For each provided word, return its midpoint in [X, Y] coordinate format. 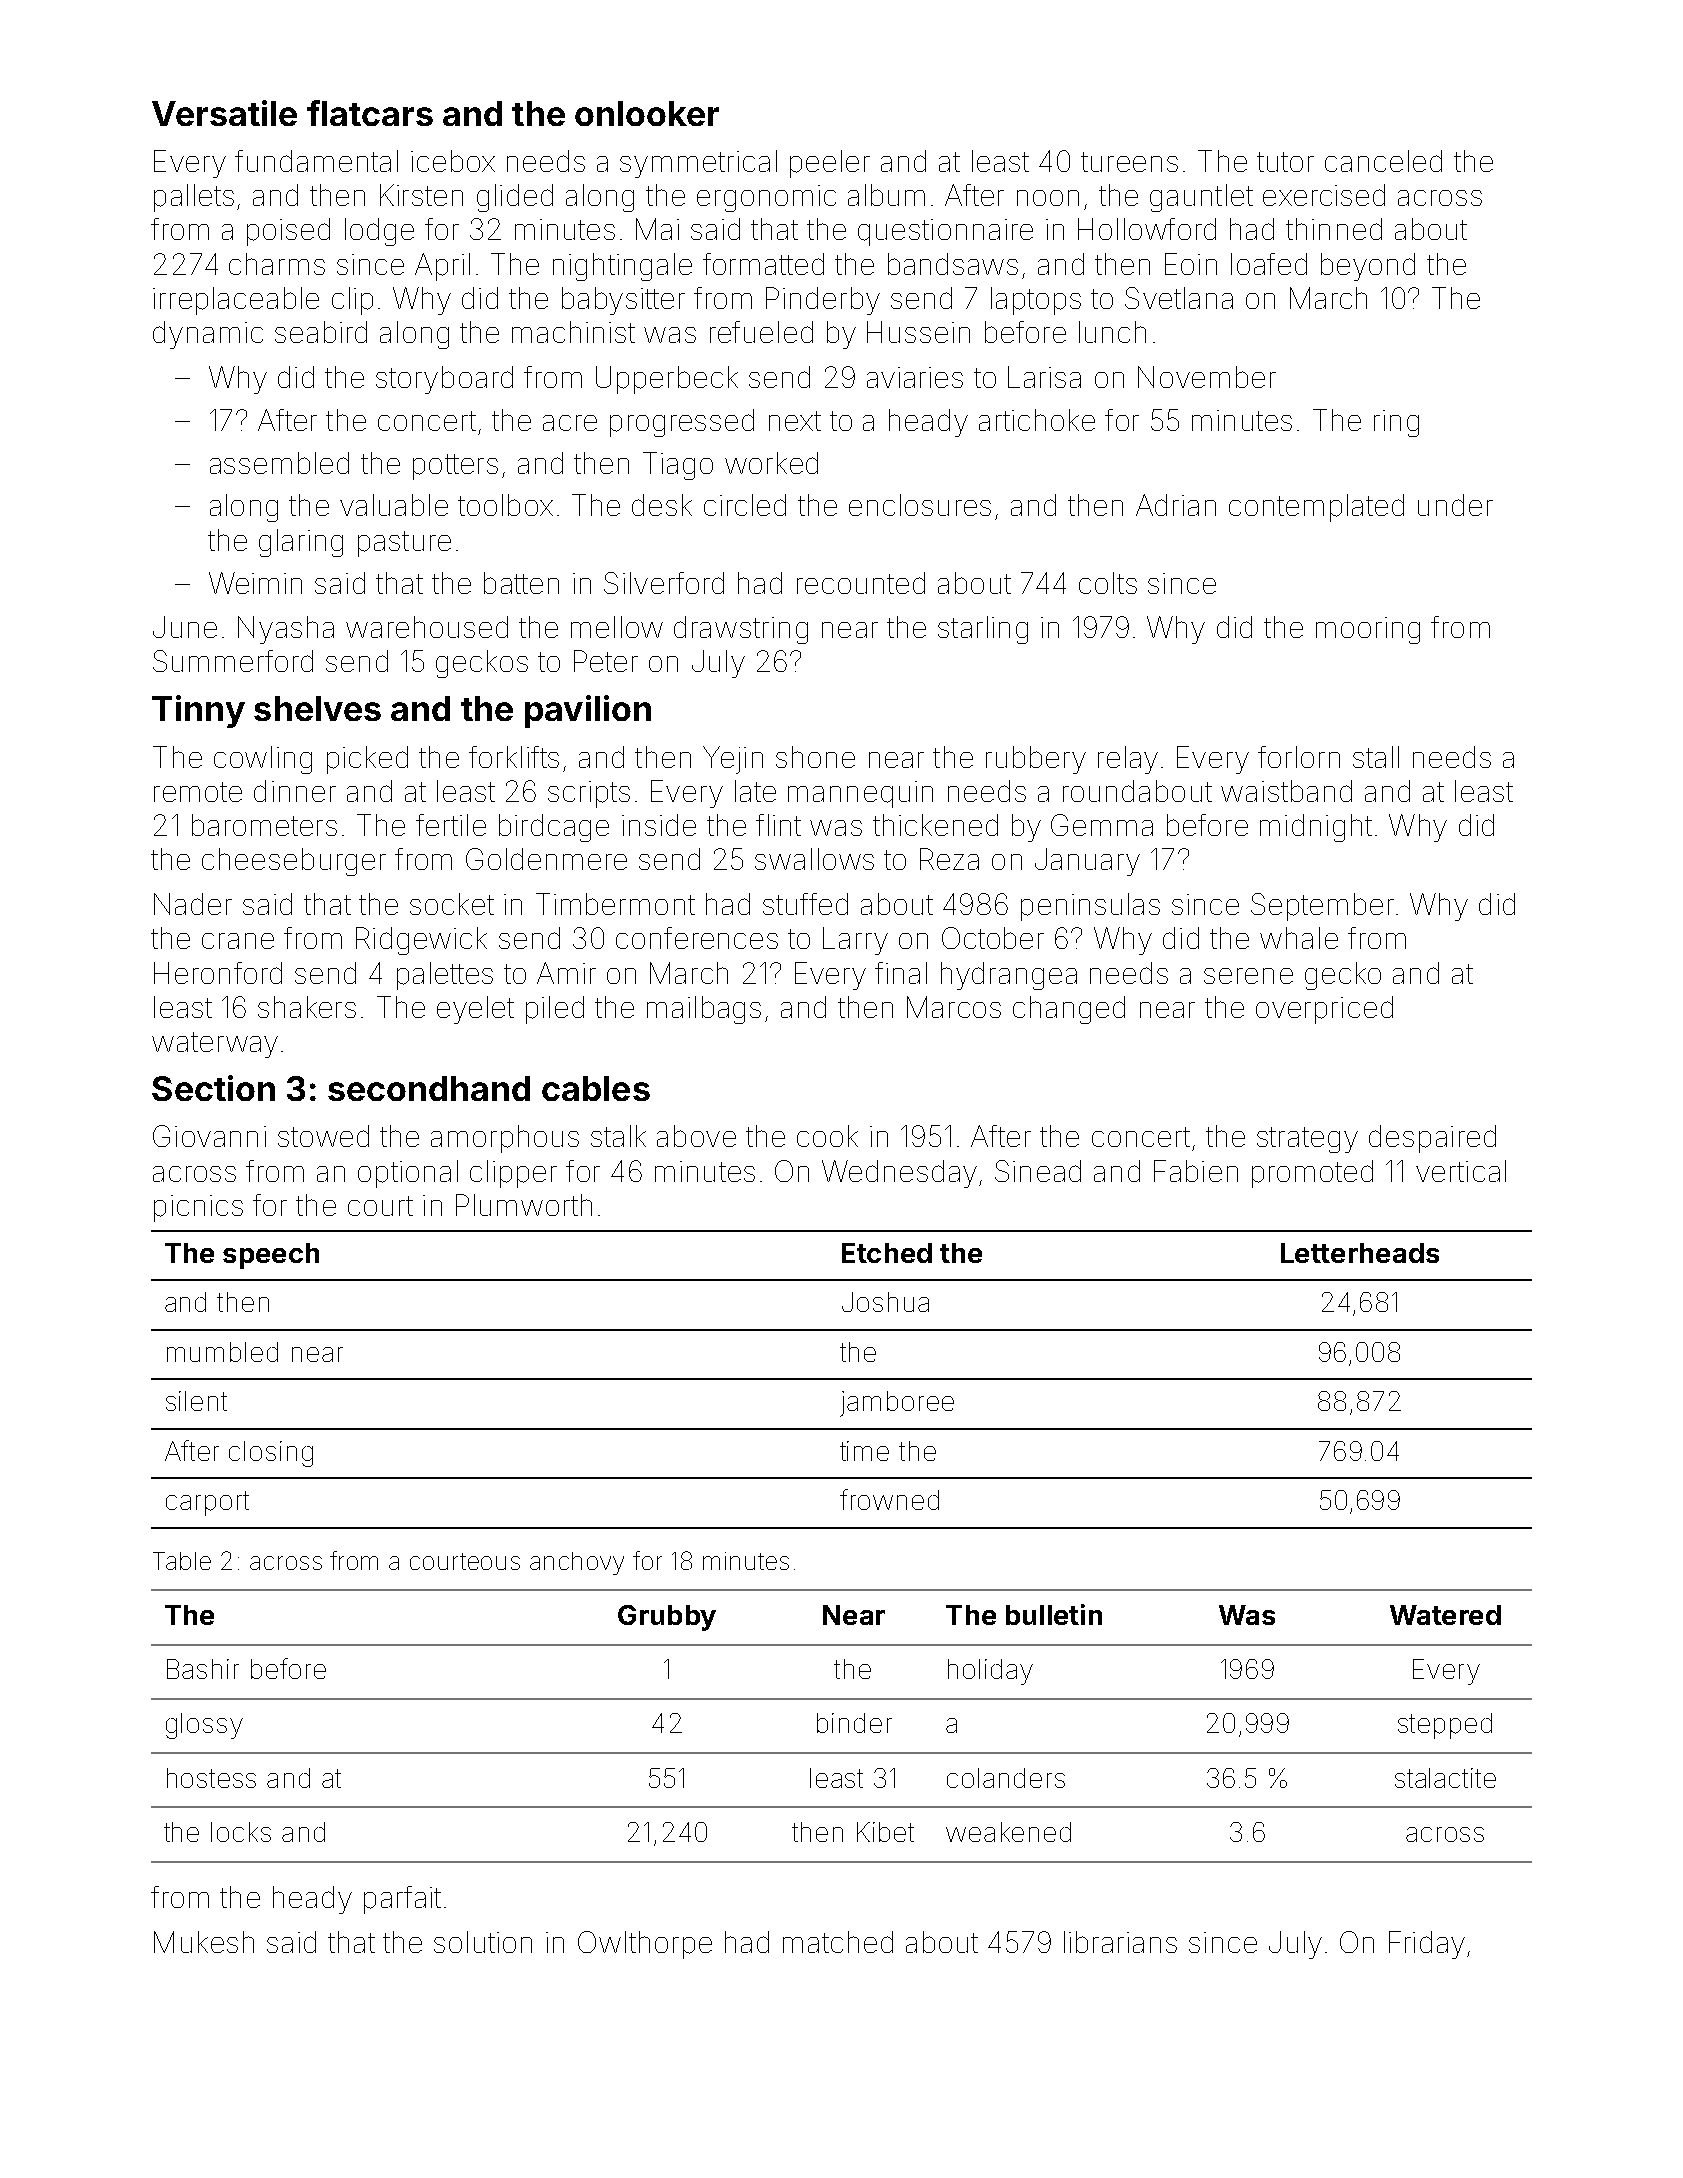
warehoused [427, 627]
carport [207, 1503]
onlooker [647, 113]
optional [408, 1174]
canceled [1383, 161]
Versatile [224, 113]
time [864, 1451]
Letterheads [1360, 1253]
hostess [211, 1778]
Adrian [1176, 505]
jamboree [897, 1404]
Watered [1445, 1615]
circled [745, 505]
